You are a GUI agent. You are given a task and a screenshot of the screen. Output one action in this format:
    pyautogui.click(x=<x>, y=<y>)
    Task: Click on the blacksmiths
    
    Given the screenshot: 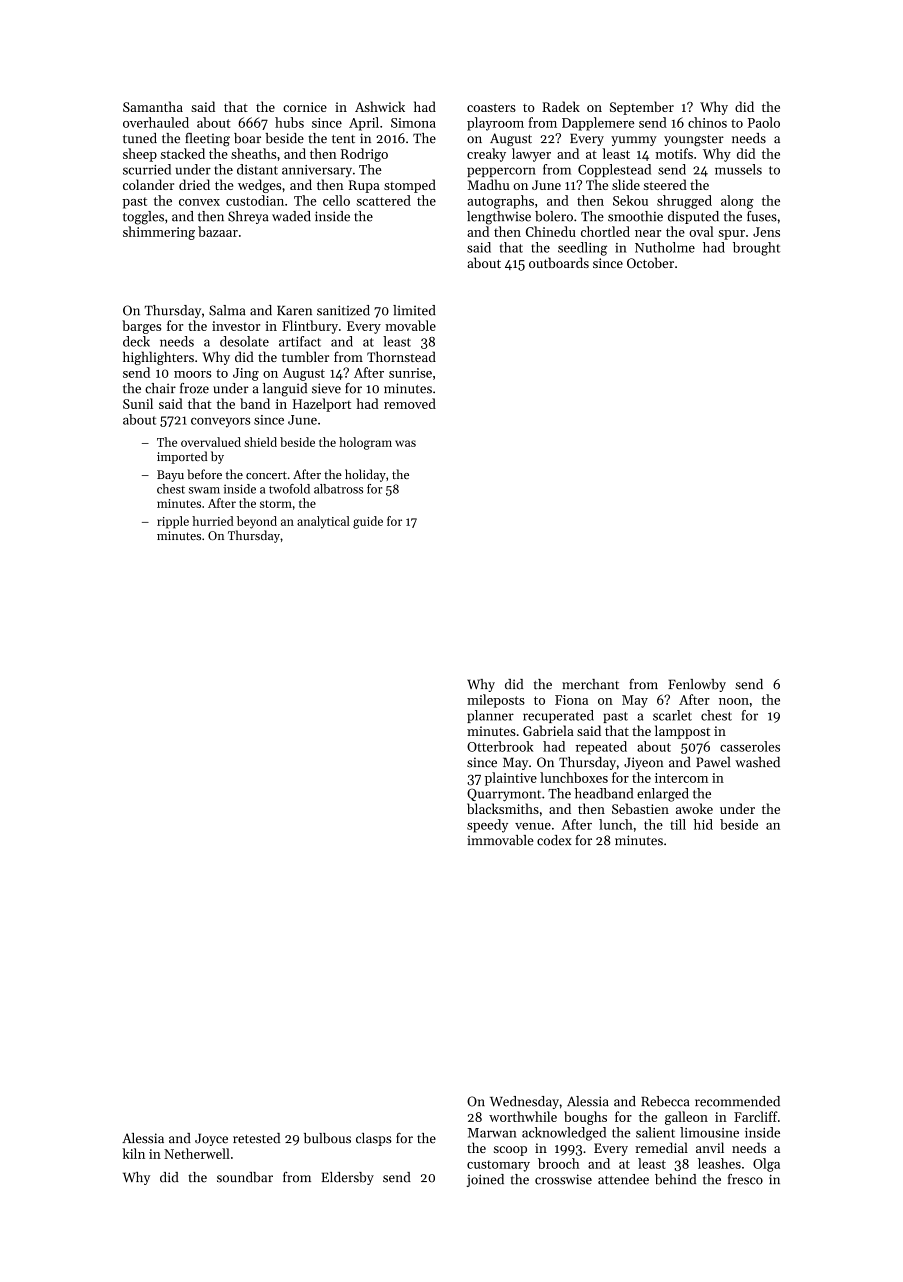 What is the action you would take?
    pyautogui.click(x=503, y=808)
